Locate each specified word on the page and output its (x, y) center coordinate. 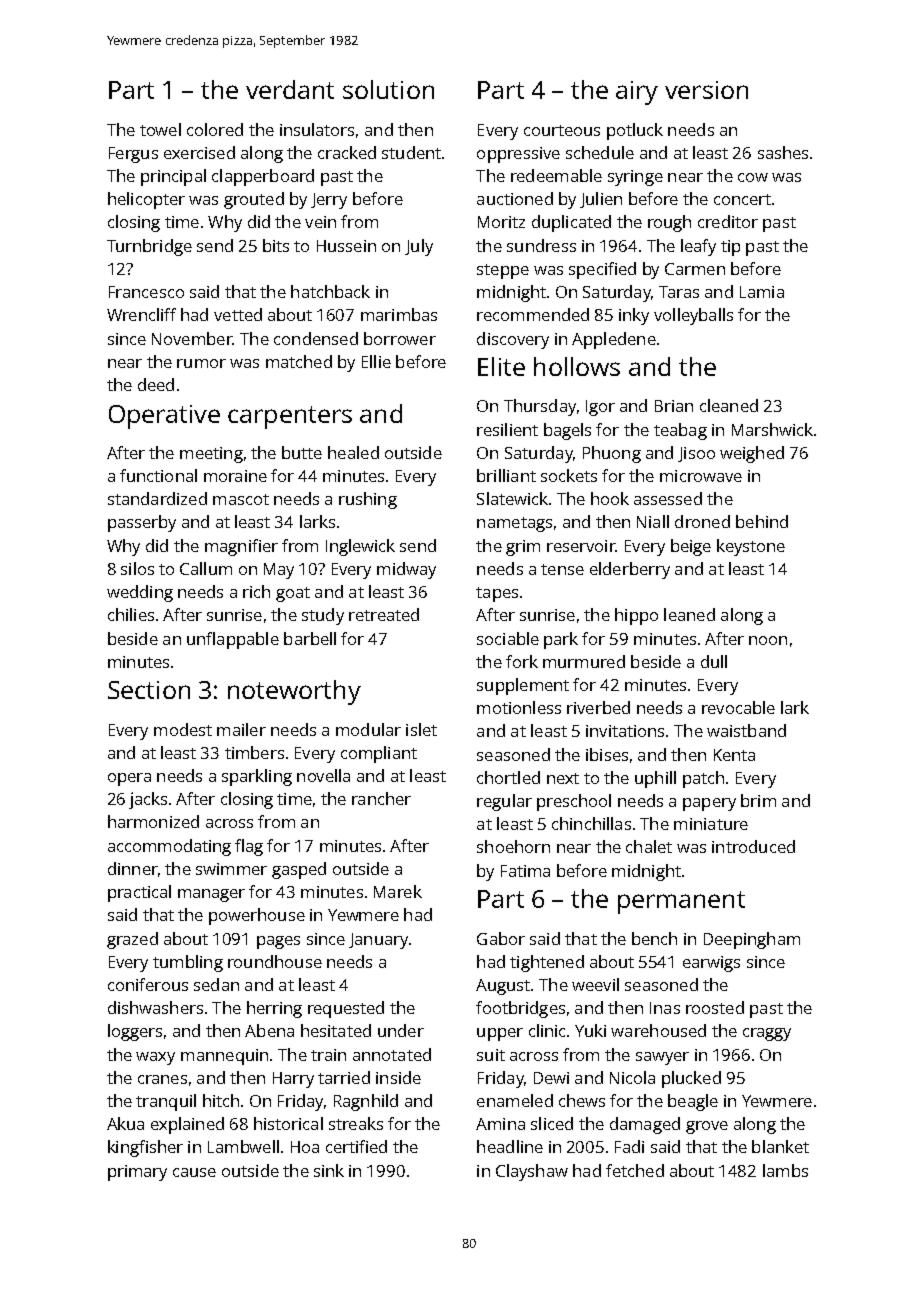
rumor (201, 363)
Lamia (762, 292)
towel (160, 129)
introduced (753, 846)
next (563, 778)
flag (249, 847)
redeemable (556, 175)
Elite (501, 366)
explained (187, 1125)
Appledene (614, 340)
